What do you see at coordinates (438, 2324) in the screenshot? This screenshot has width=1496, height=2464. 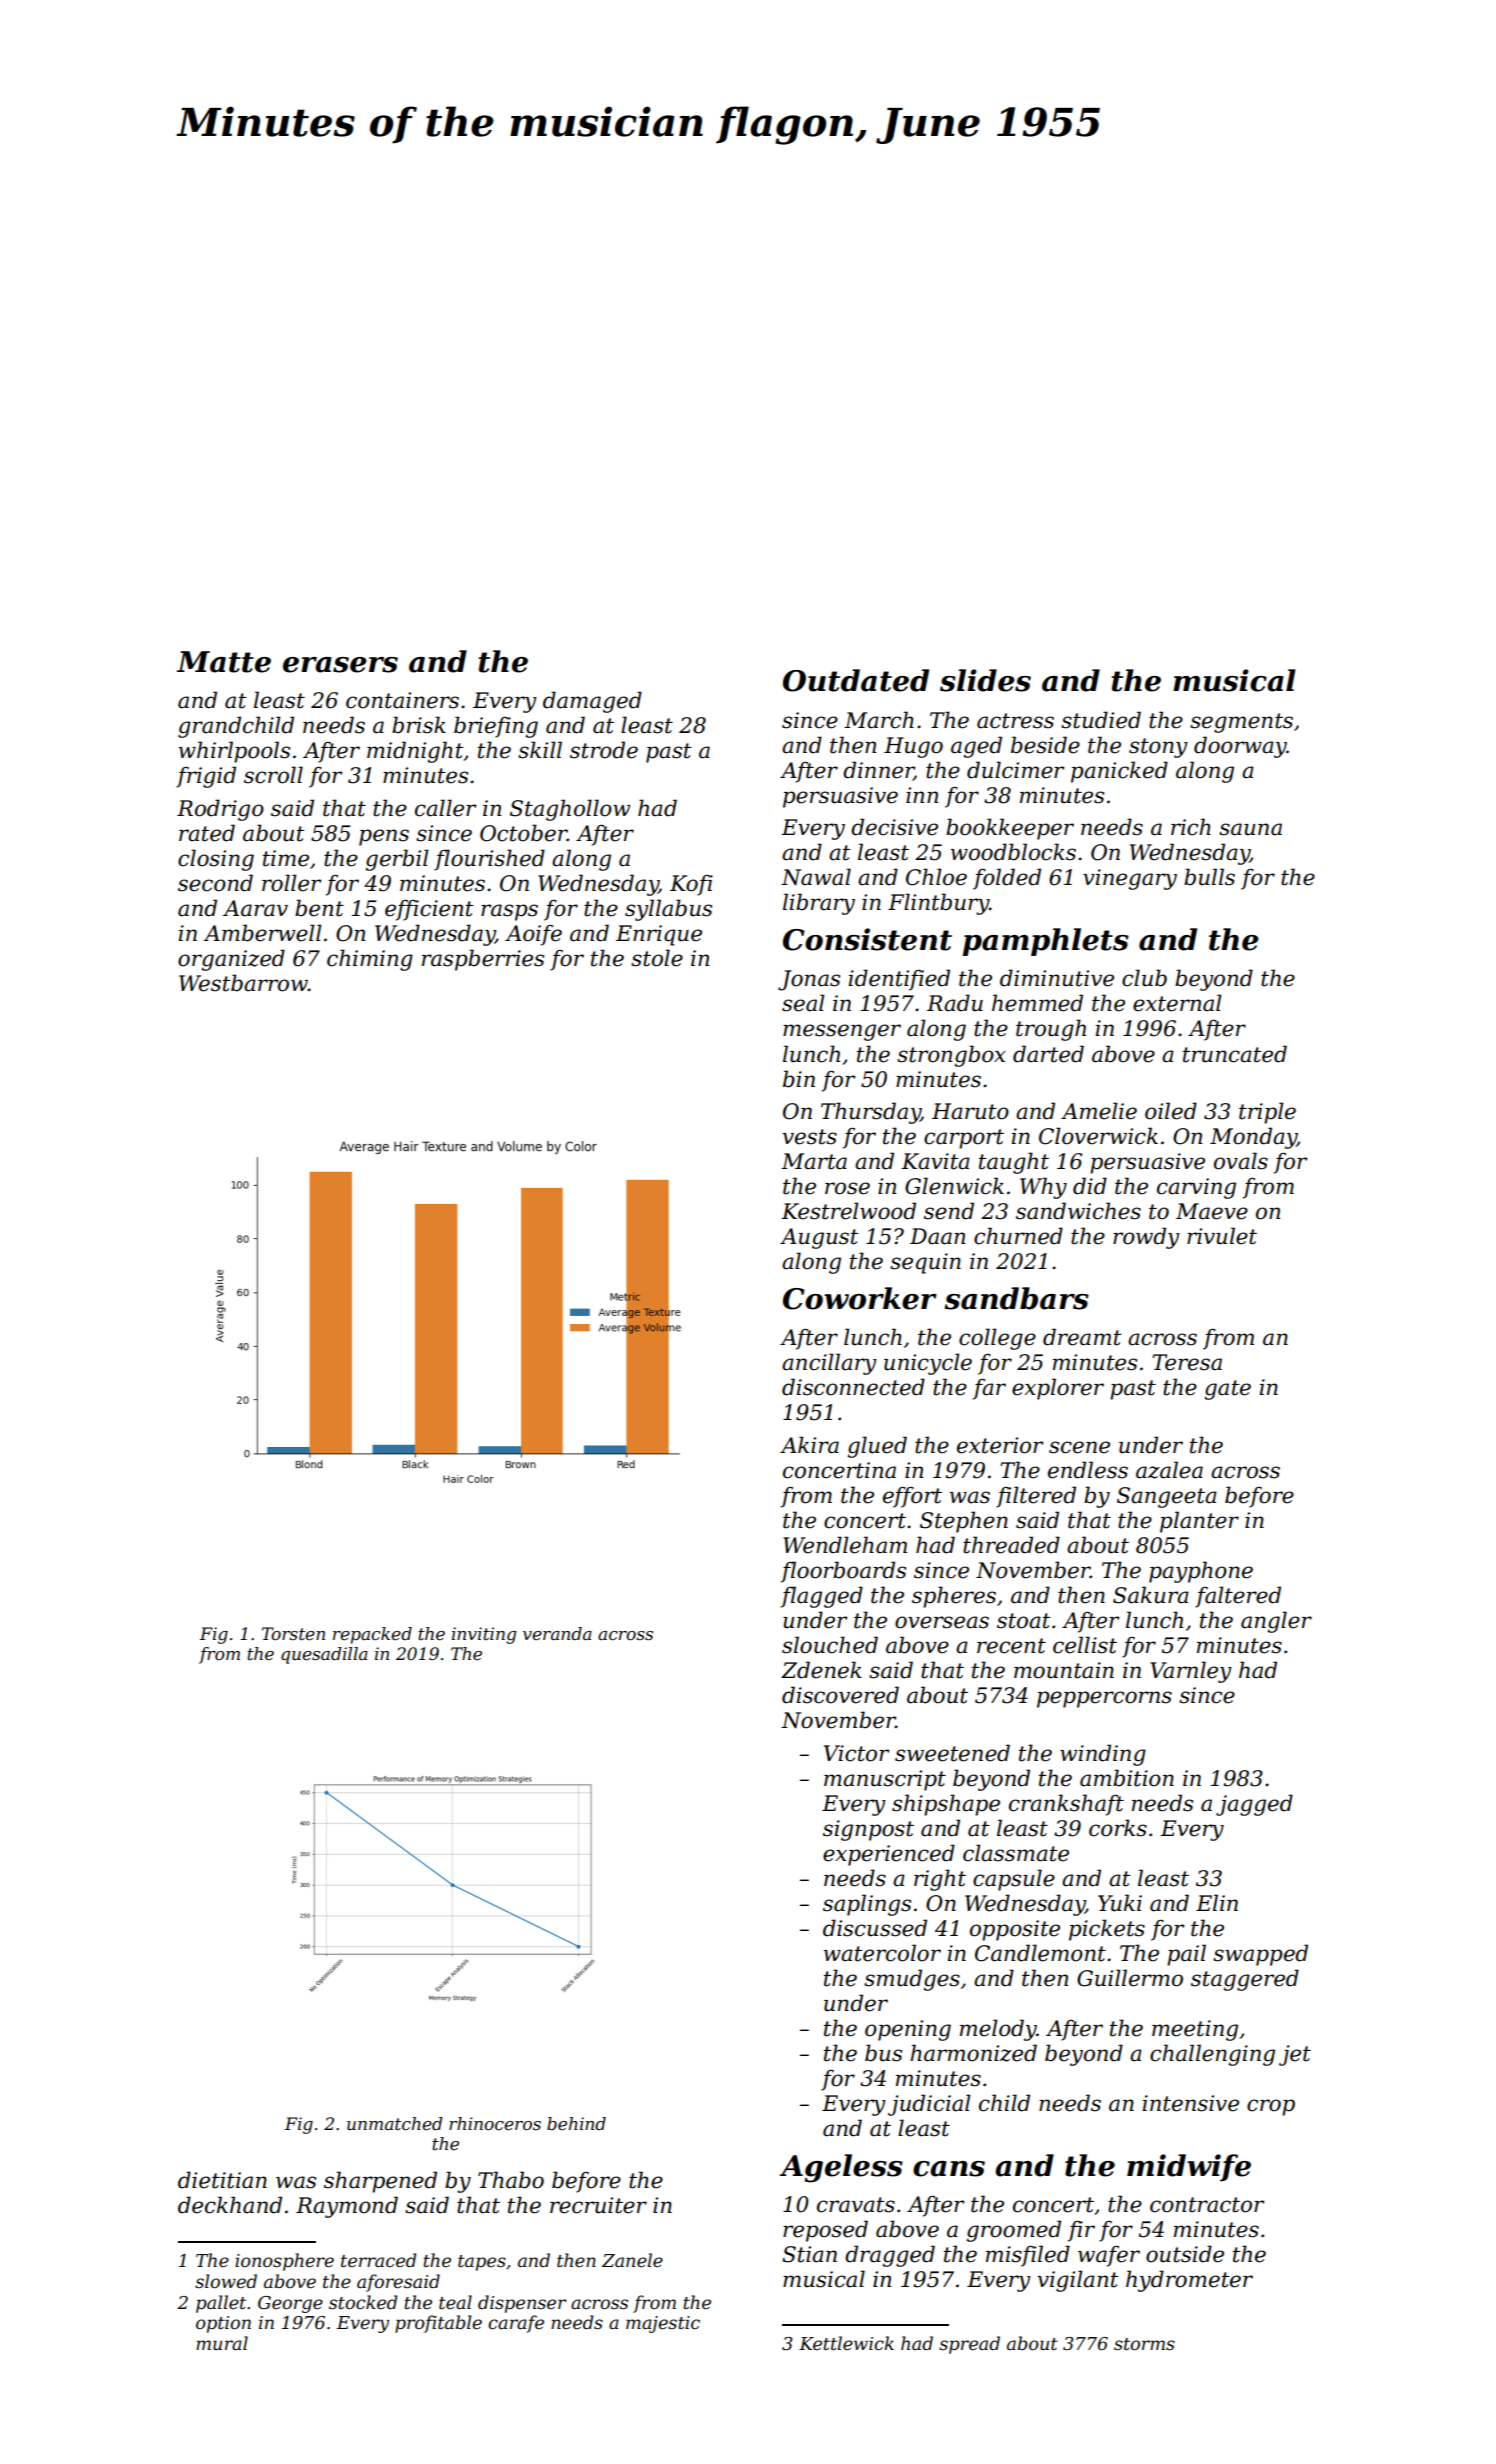 I see `profitable` at bounding box center [438, 2324].
